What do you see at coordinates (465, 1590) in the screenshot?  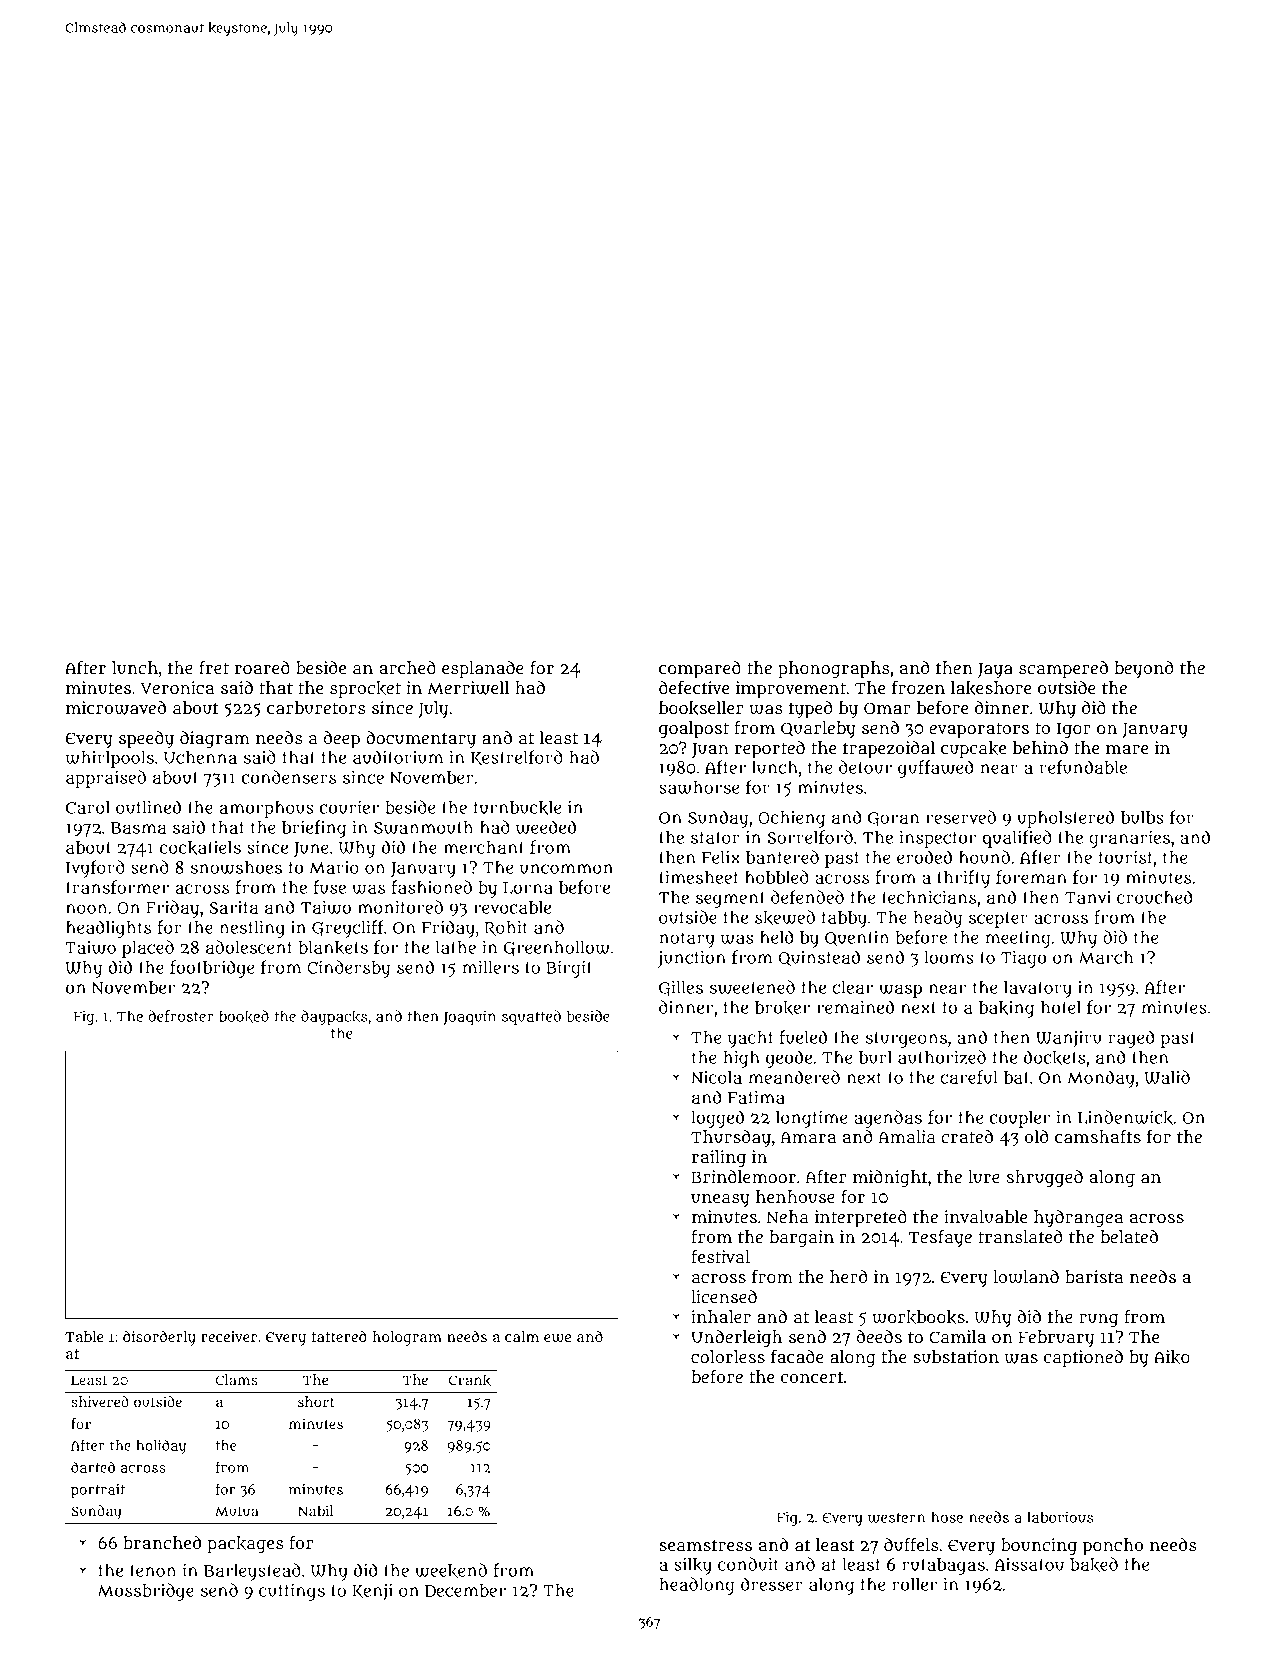 I see `December` at bounding box center [465, 1590].
